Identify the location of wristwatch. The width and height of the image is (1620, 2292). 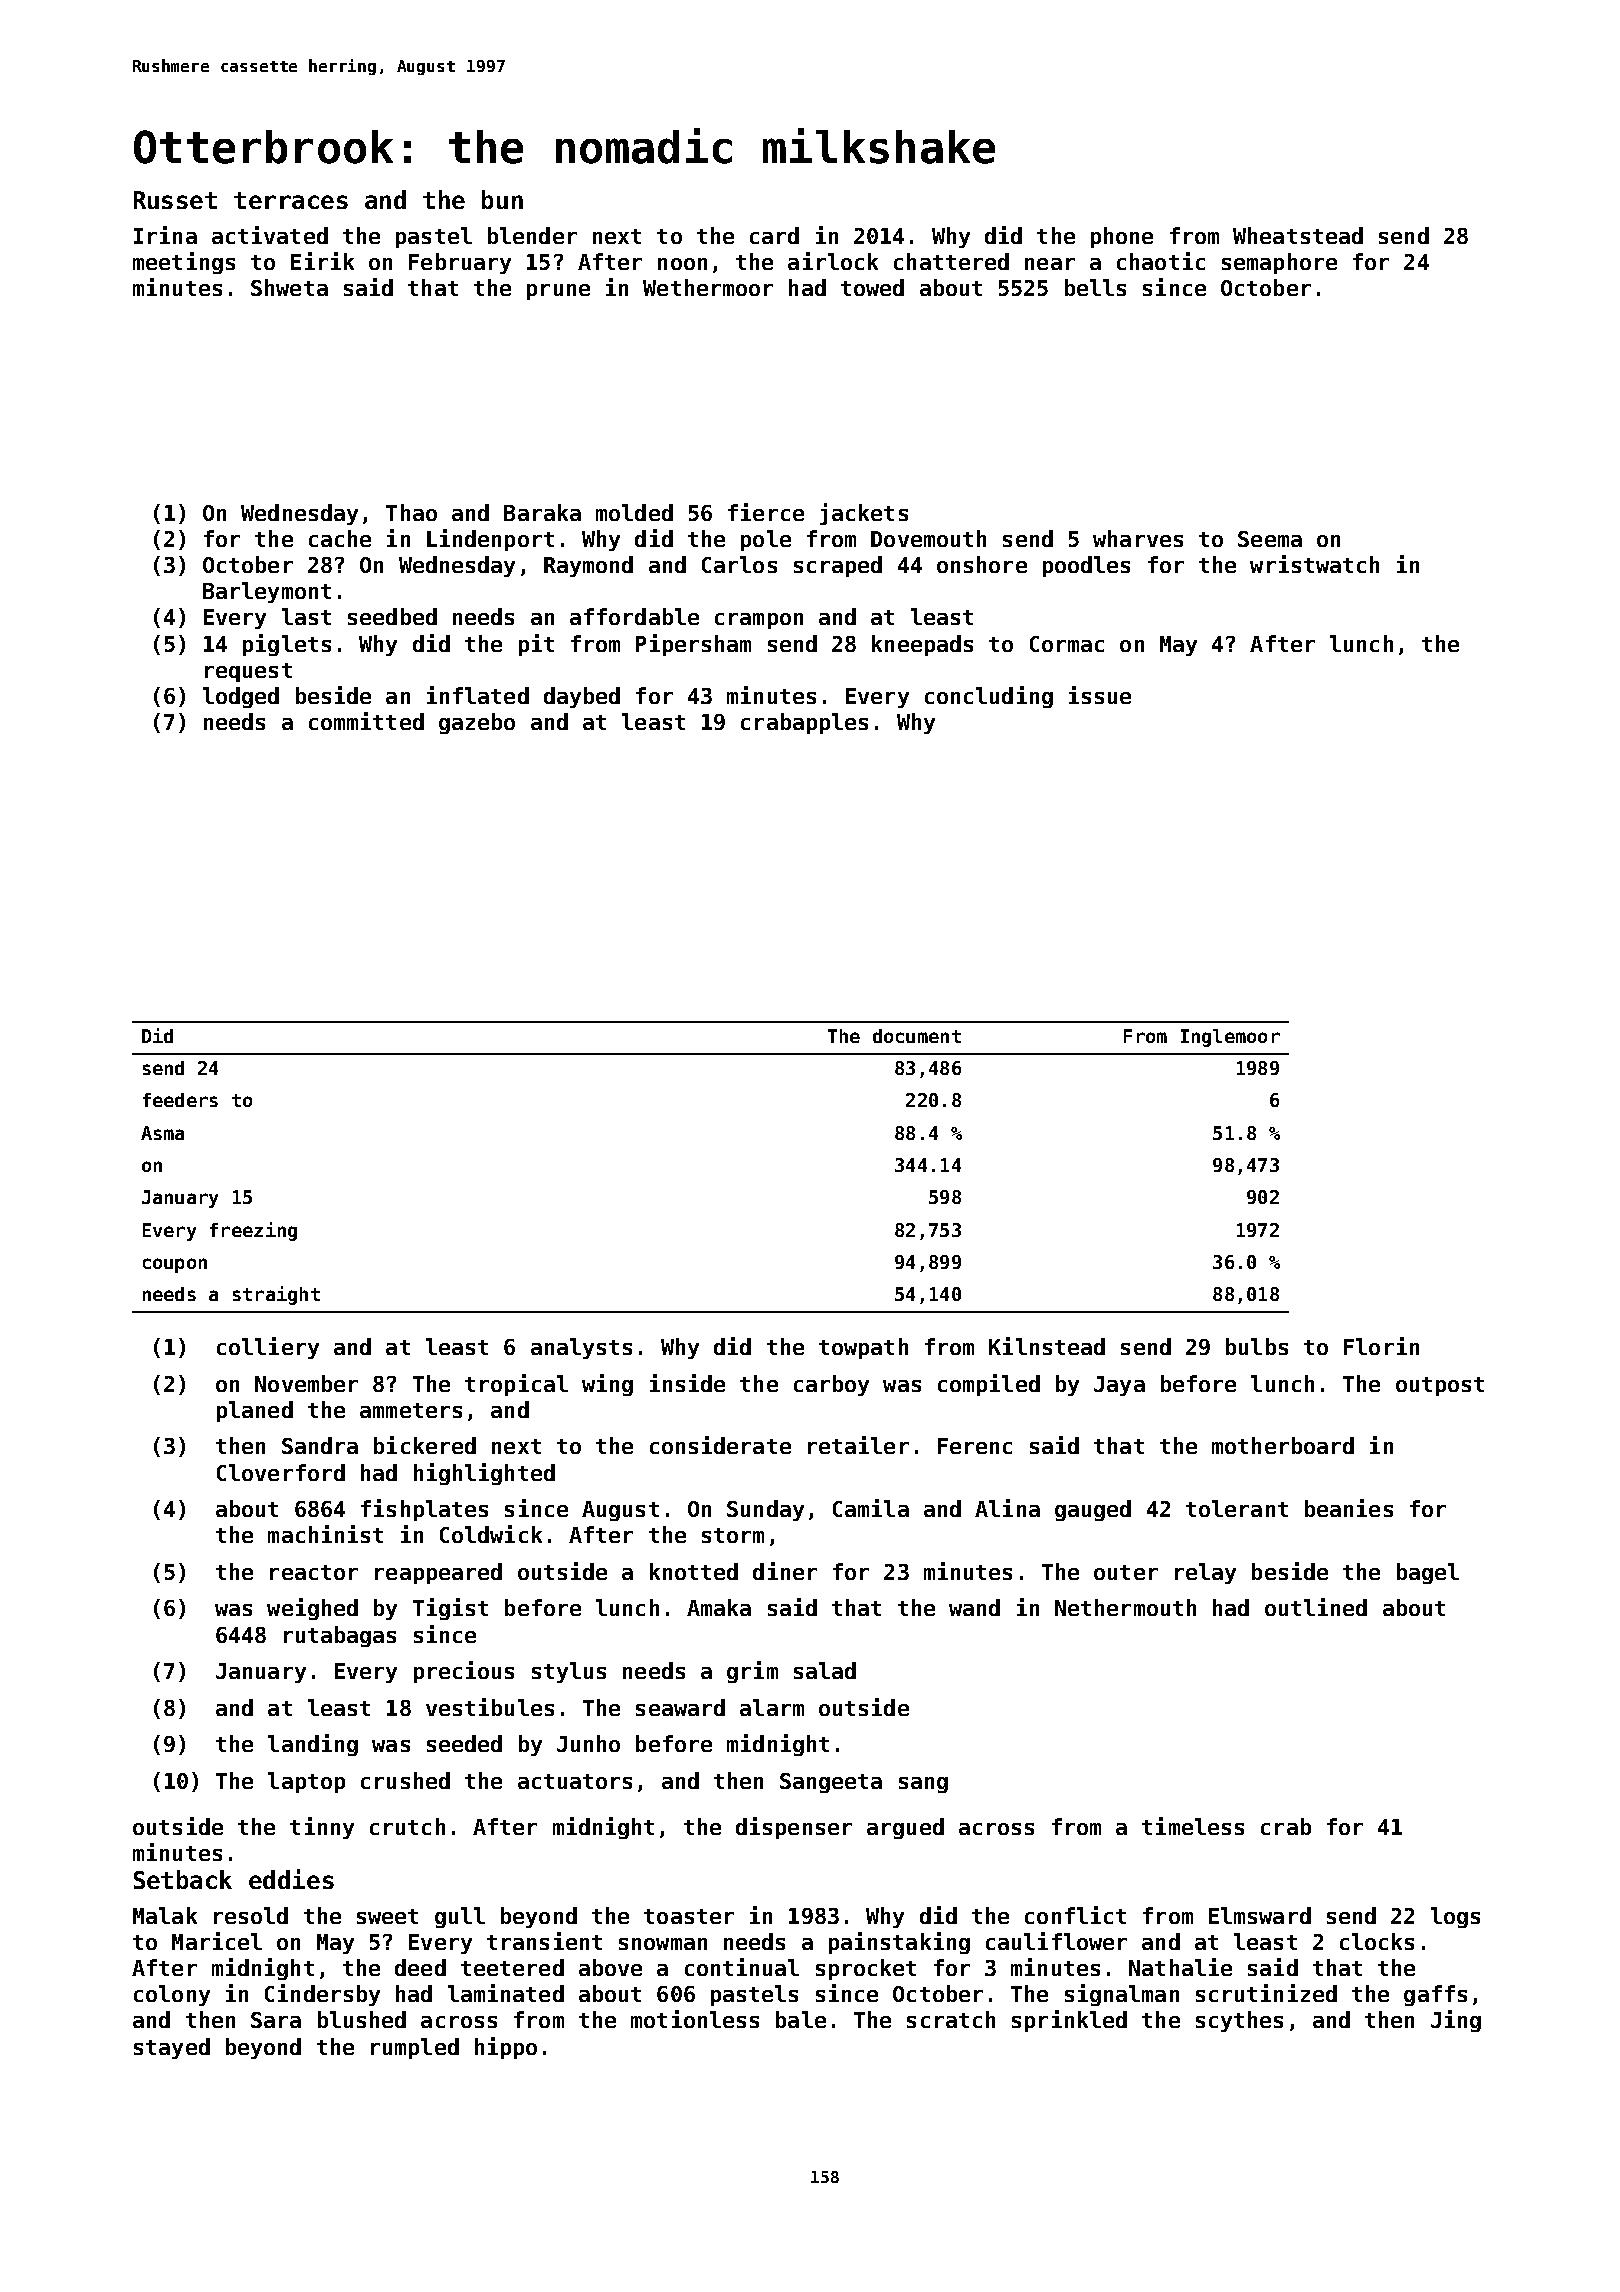
(1314, 564).
